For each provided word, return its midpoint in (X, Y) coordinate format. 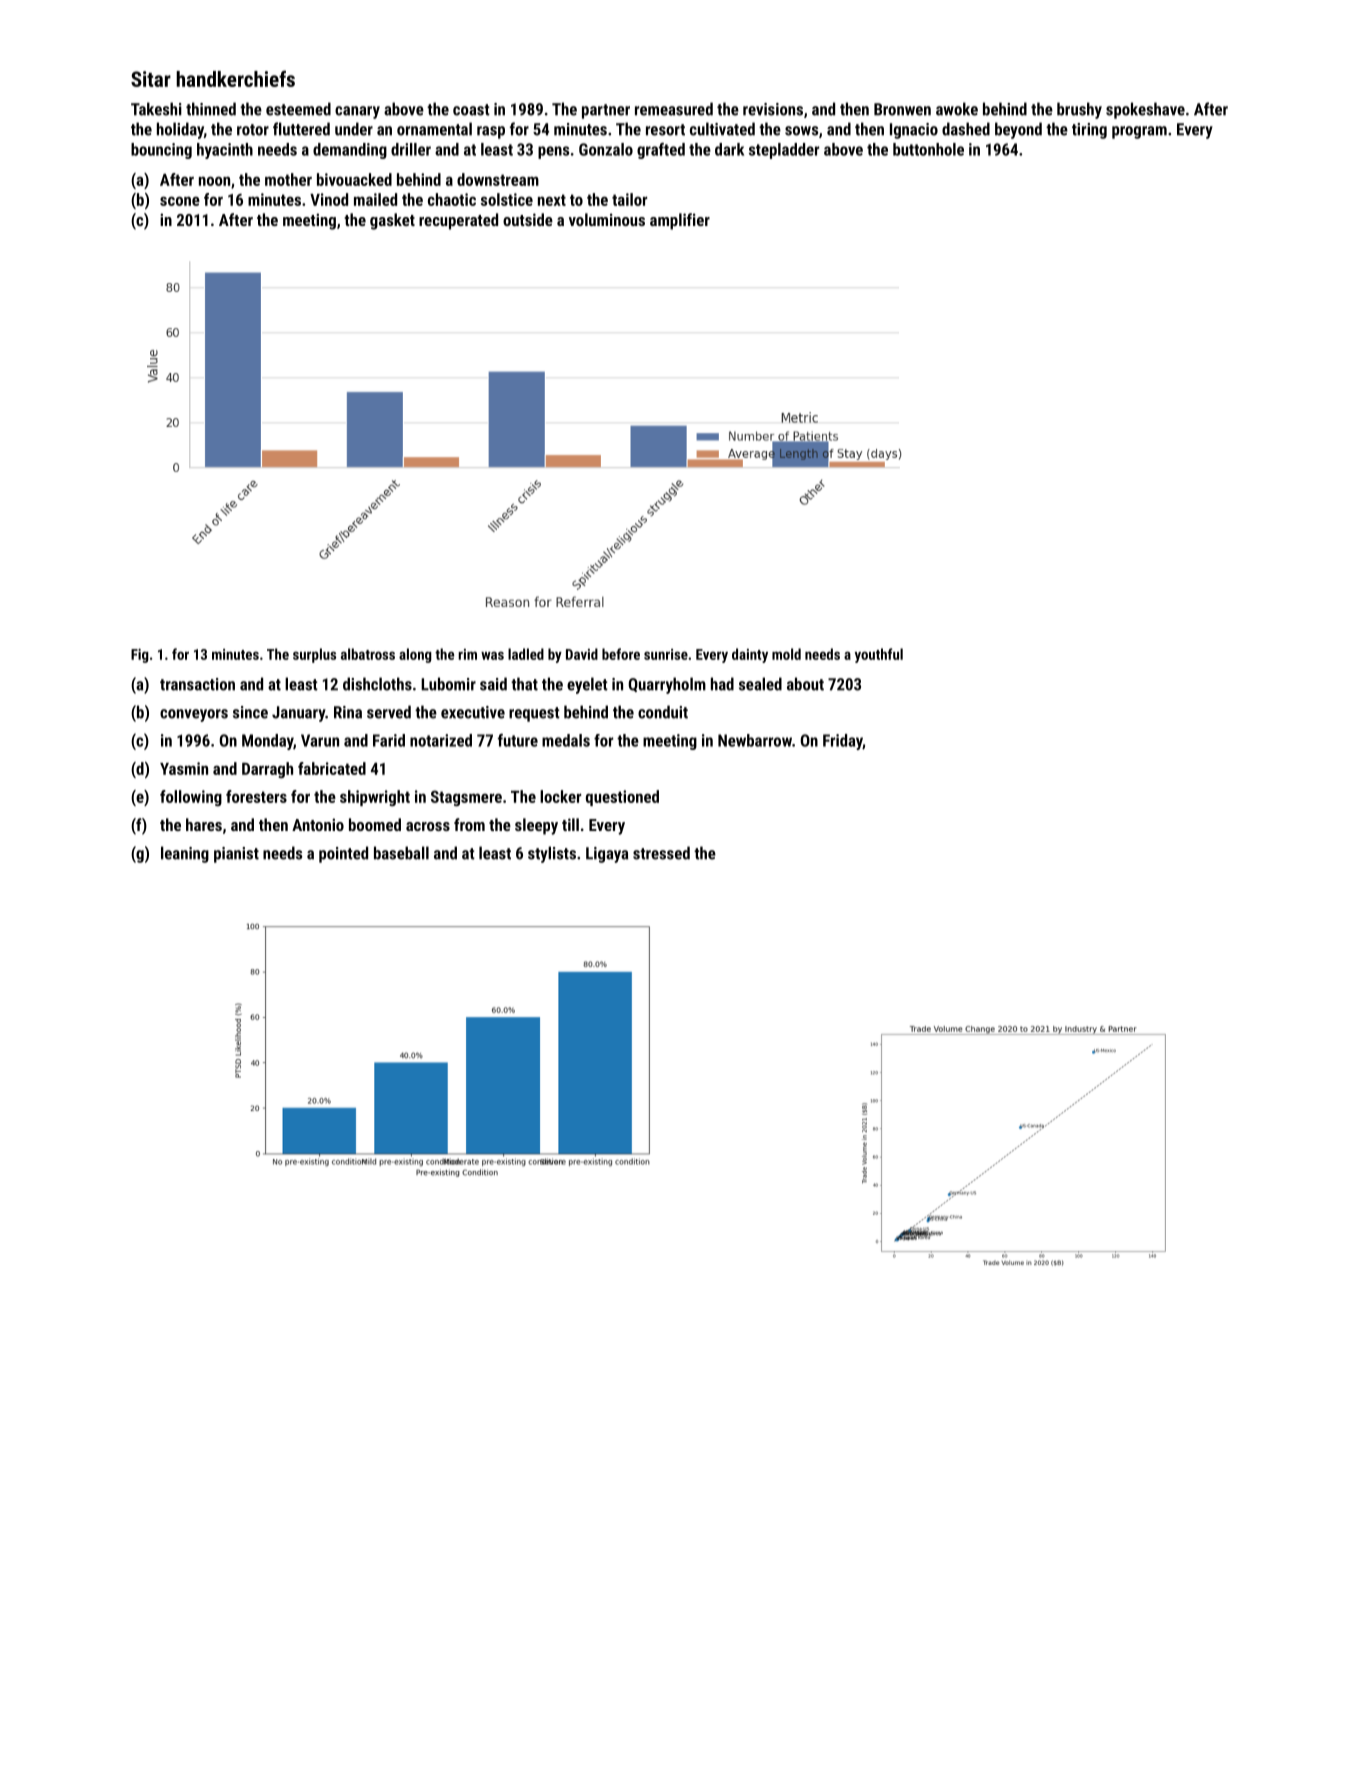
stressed (661, 853)
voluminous (607, 219)
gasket (392, 221)
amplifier (680, 221)
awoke (957, 109)
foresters (256, 796)
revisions (773, 109)
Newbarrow (755, 740)
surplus (314, 655)
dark (729, 149)
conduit (663, 712)
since (250, 712)
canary (357, 112)
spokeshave (1145, 110)
